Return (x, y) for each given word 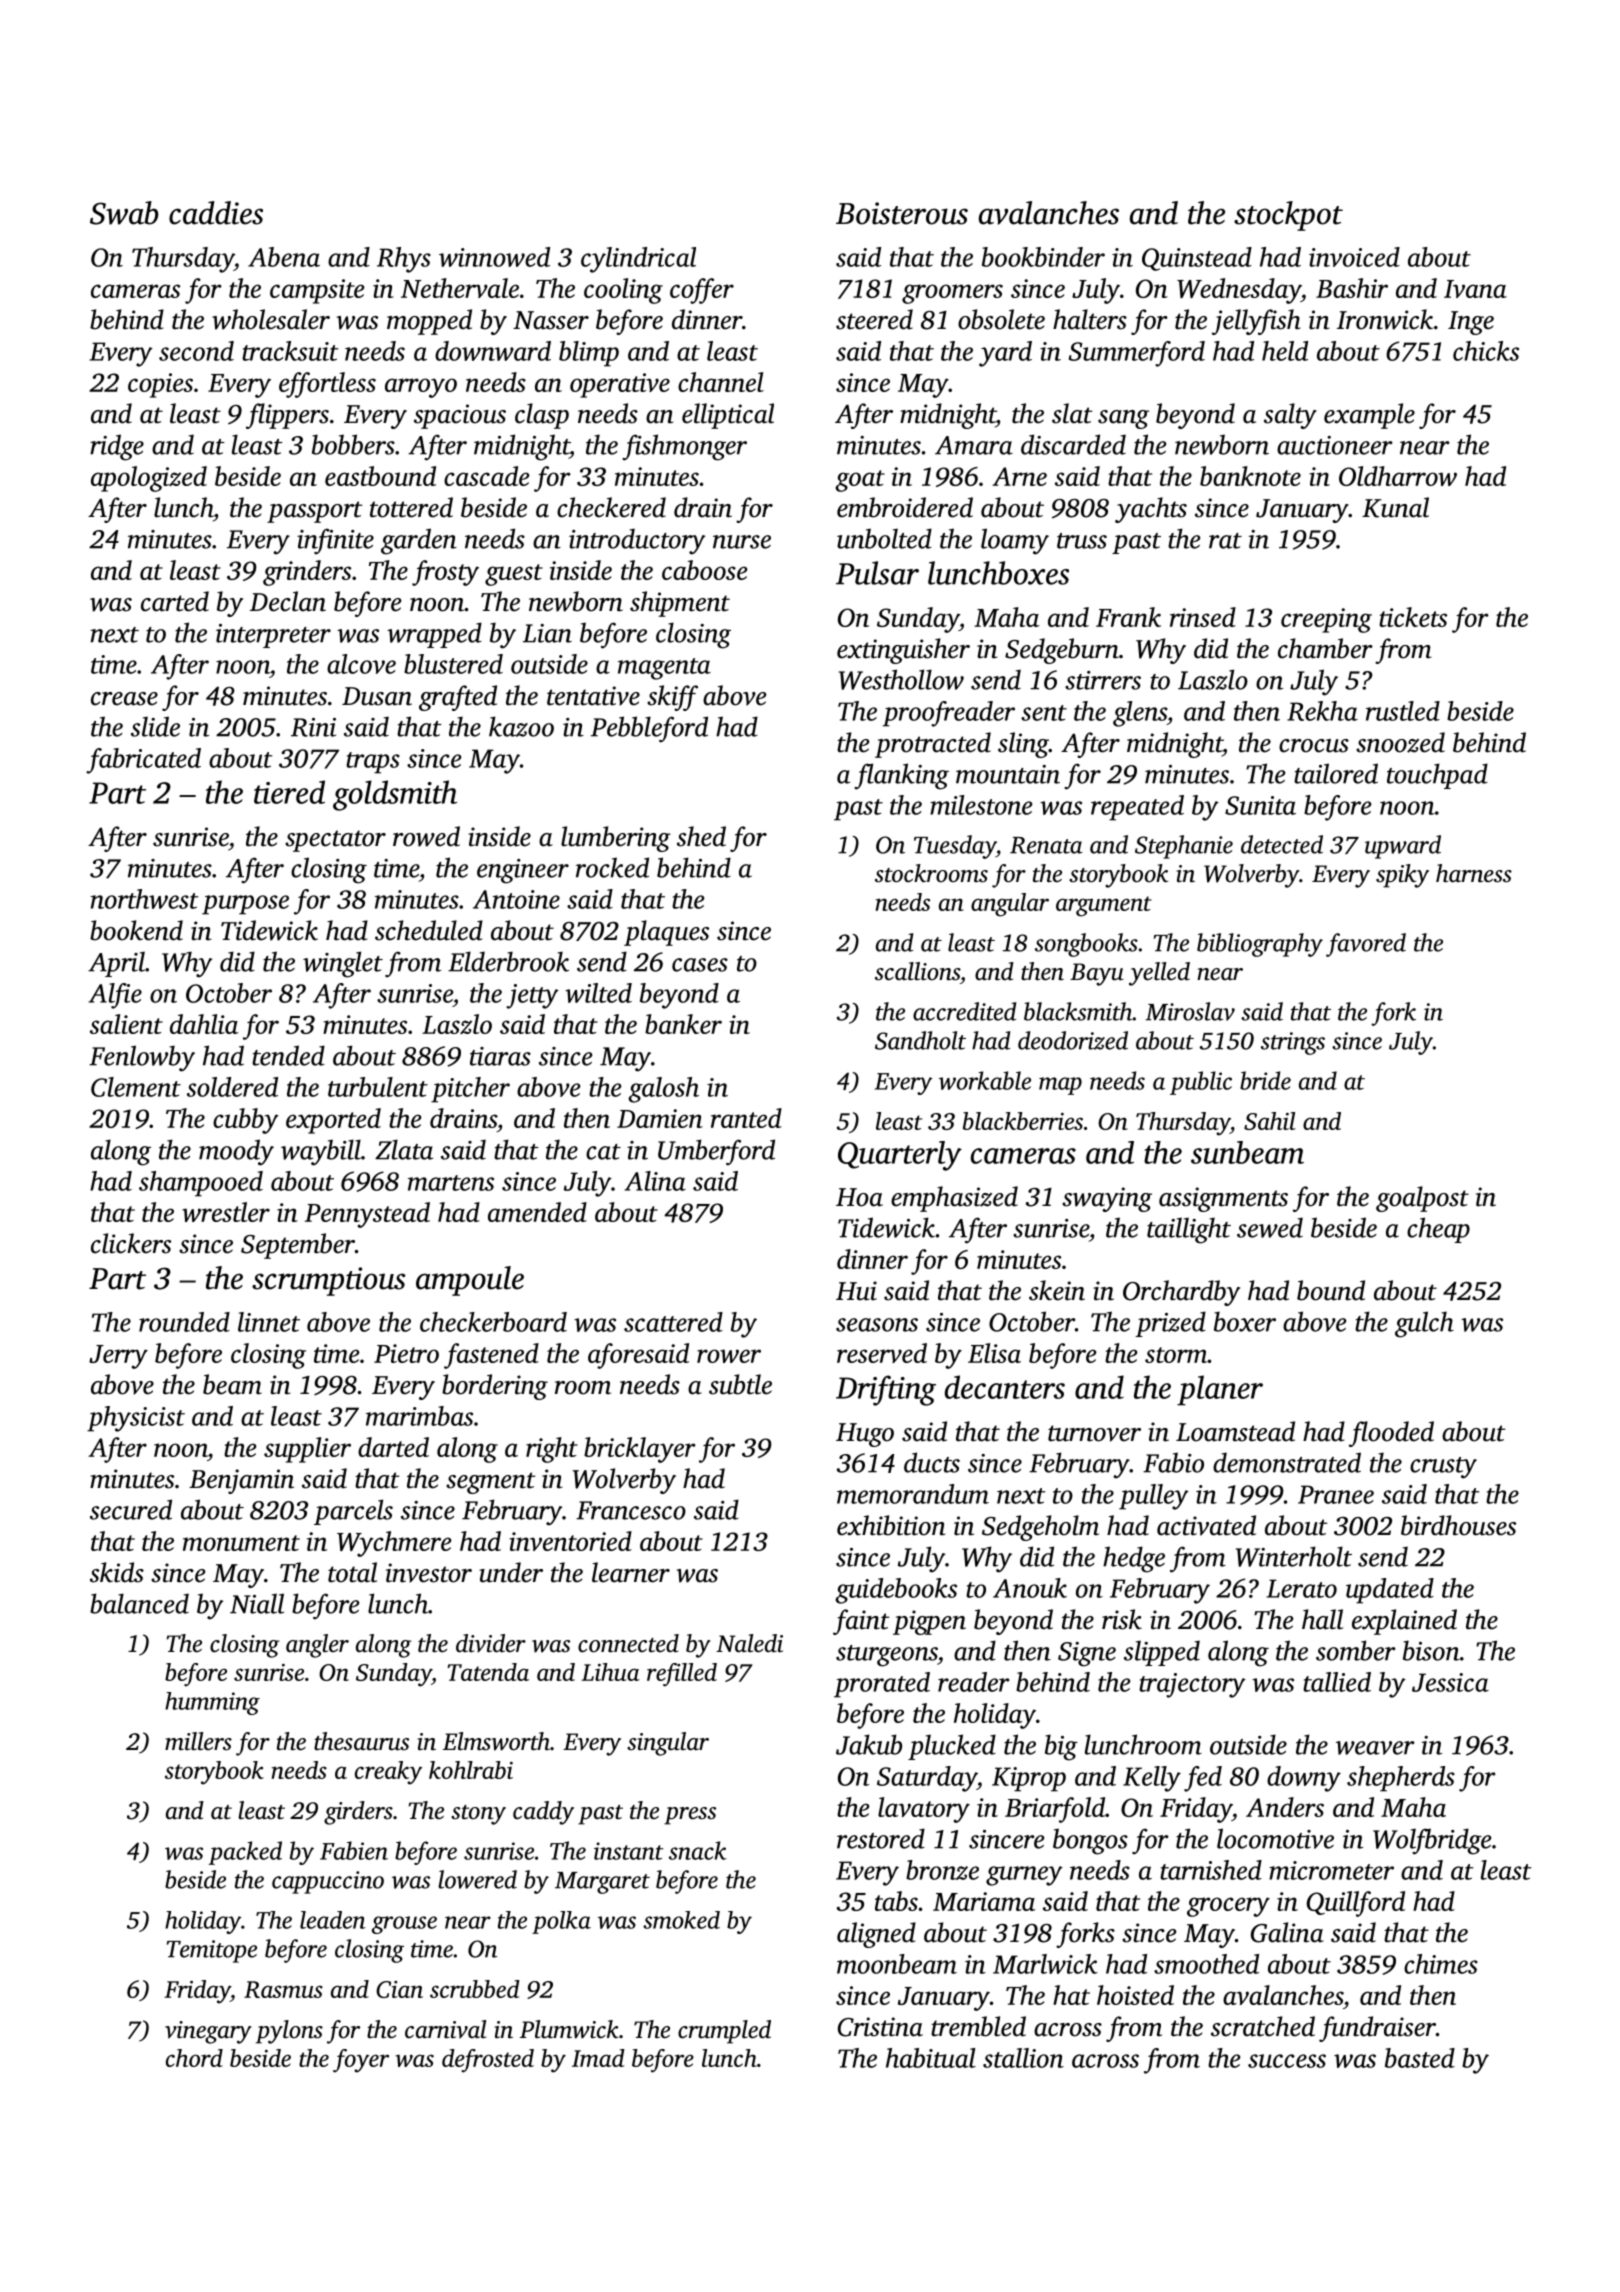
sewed (1270, 1227)
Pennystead (367, 1215)
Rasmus (283, 1989)
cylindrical (638, 260)
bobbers (353, 444)
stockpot (1288, 216)
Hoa (859, 1197)
